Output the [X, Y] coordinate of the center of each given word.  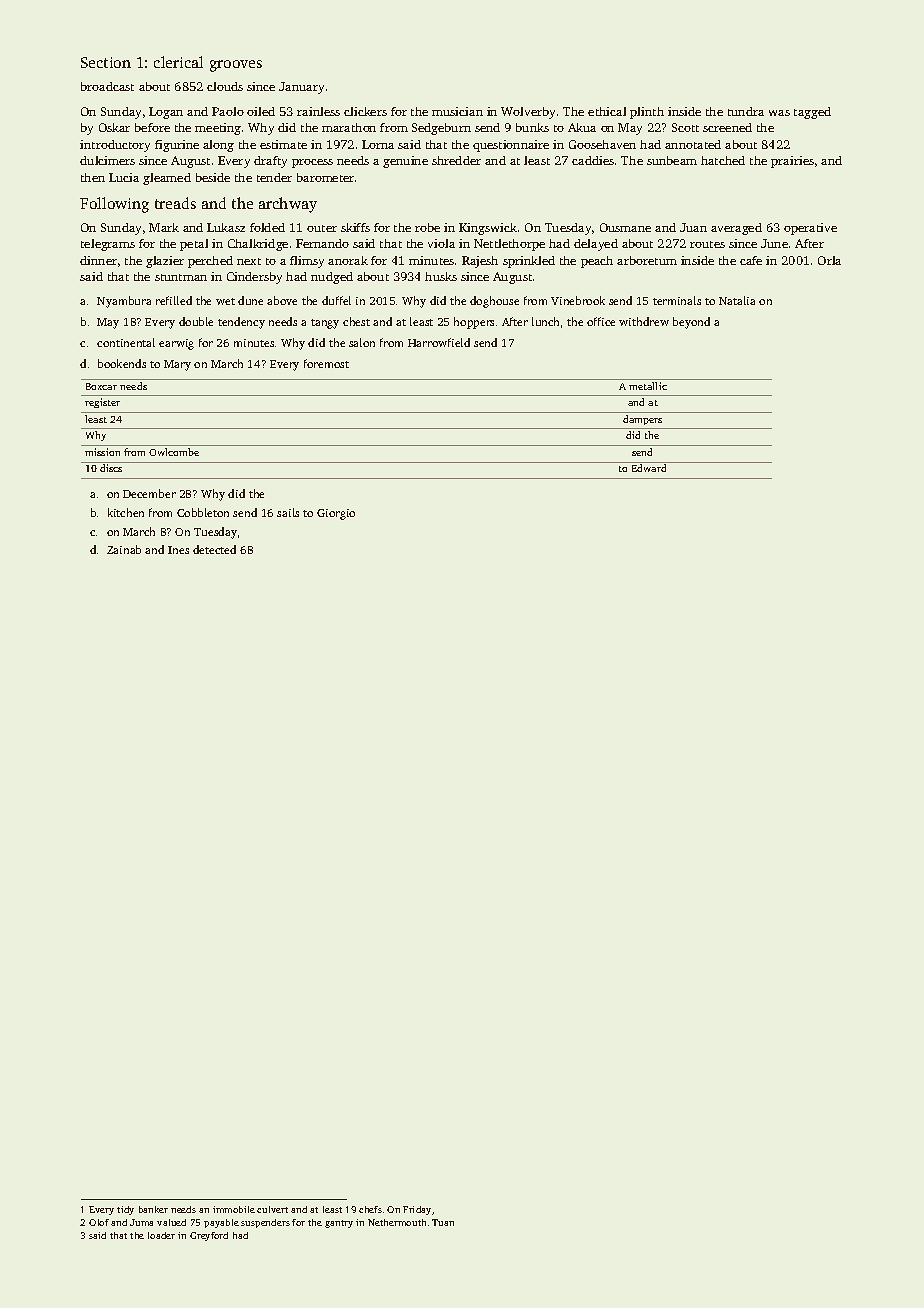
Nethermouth [397, 1222]
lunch [545, 321]
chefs [370, 1209]
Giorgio [336, 514]
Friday [417, 1210]
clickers [365, 111]
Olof [99, 1222]
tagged [812, 113]
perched [210, 262]
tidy [125, 1210]
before [152, 127]
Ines [178, 550]
